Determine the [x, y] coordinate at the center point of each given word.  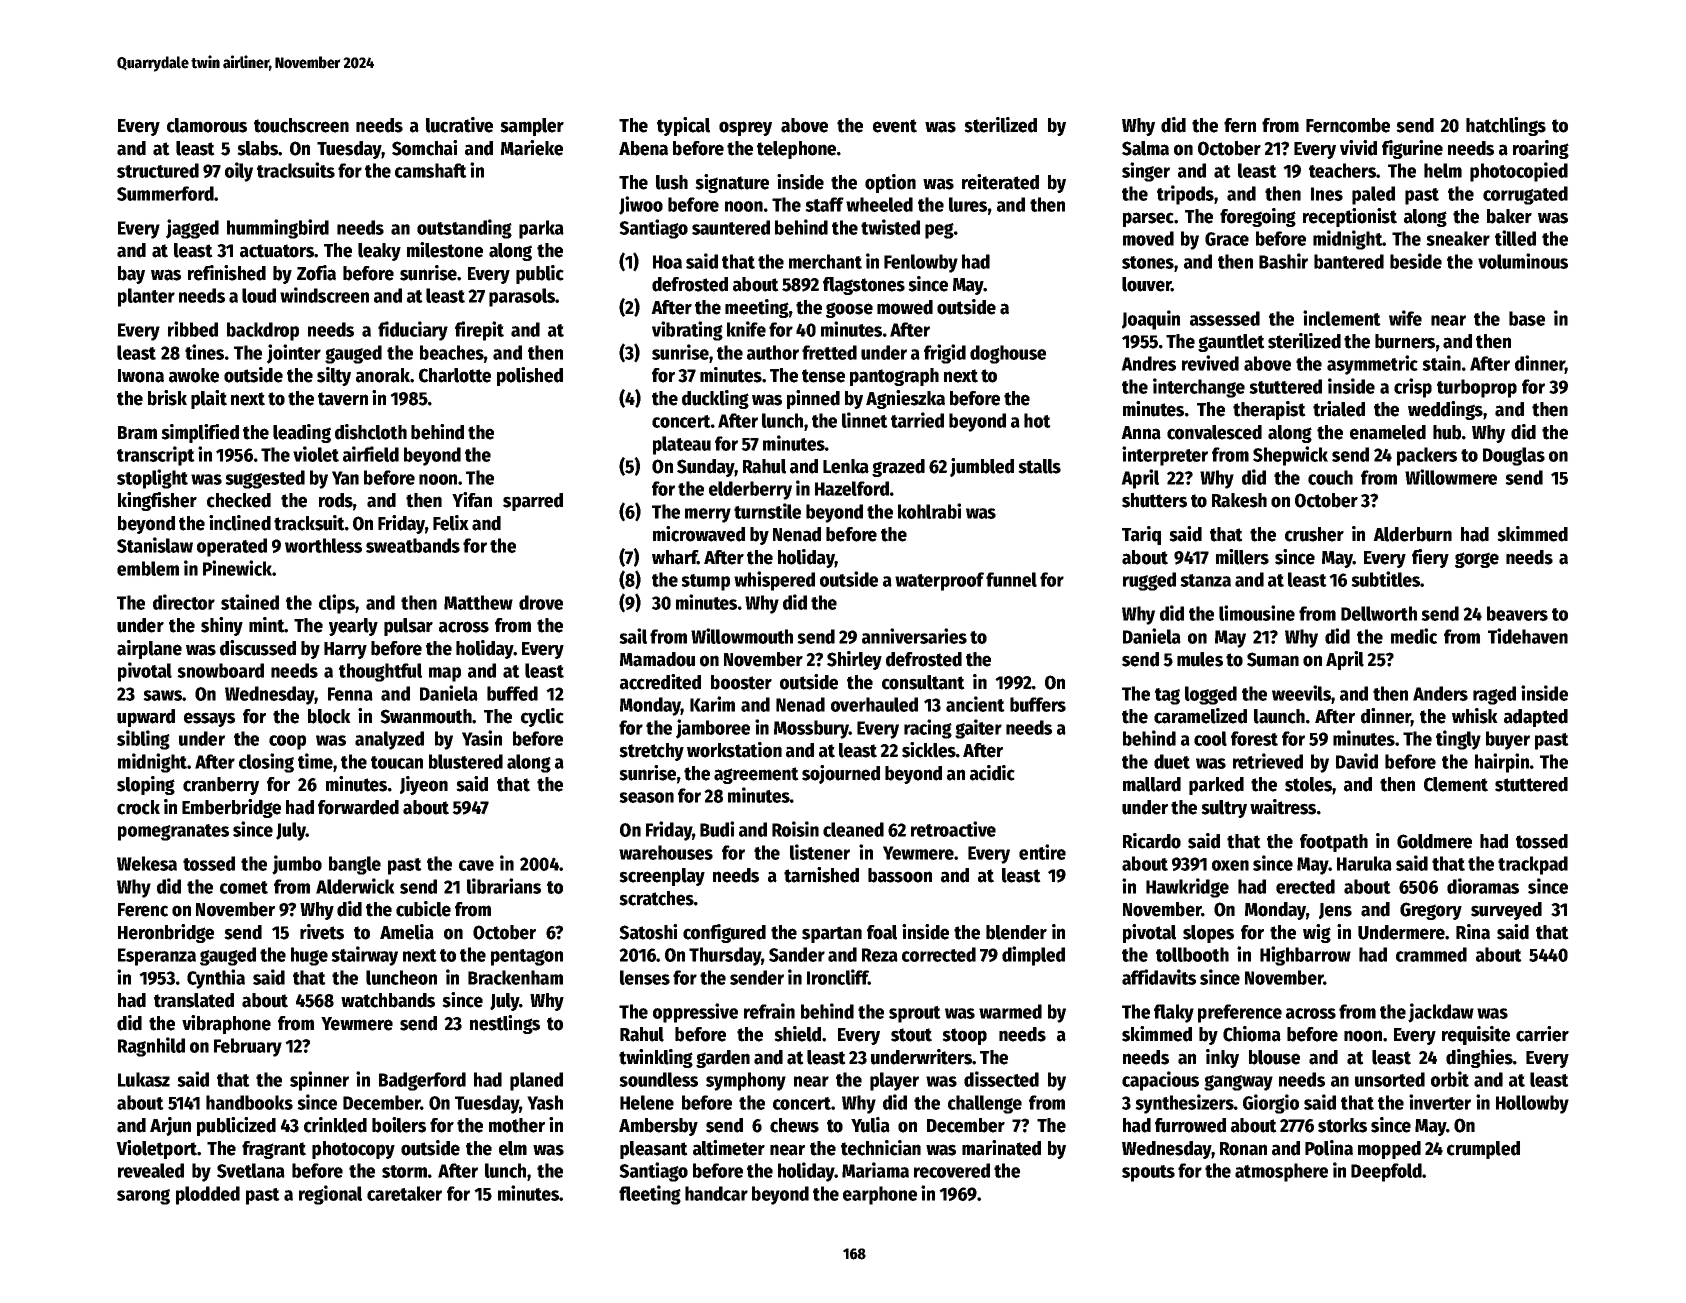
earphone [880, 1195]
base [1527, 318]
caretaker [404, 1193]
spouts [1148, 1173]
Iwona [141, 376]
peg [939, 231]
